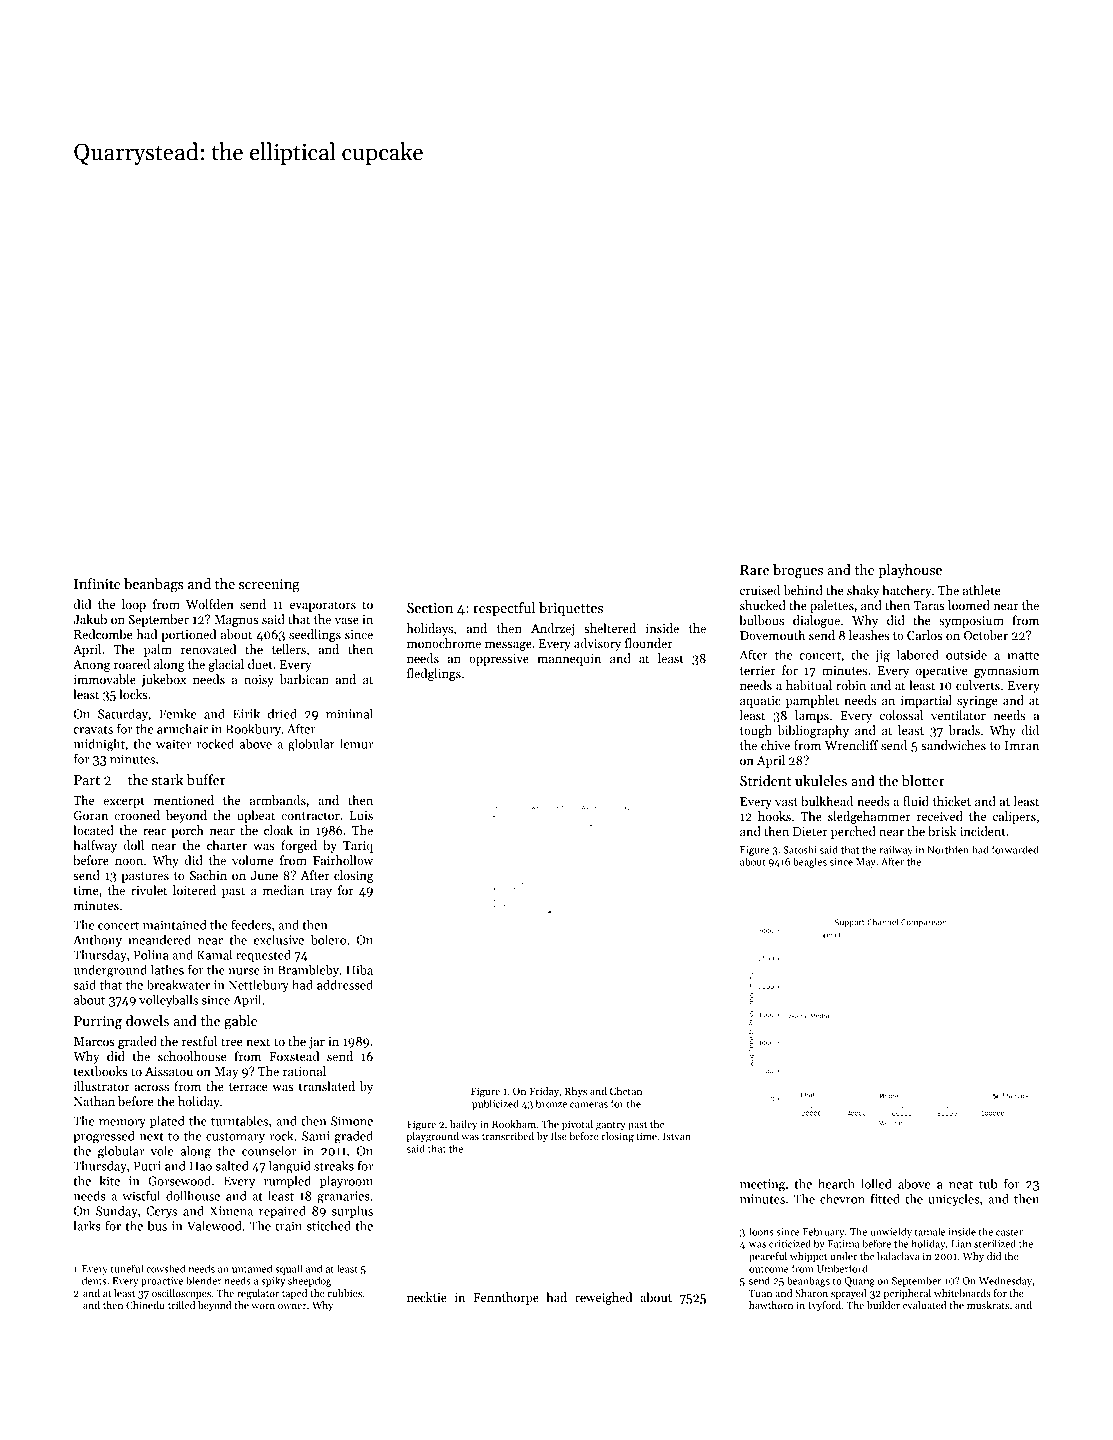 This image has height=1440, width=1113. Describe the element at coordinates (349, 713) in the image. I see `minimal` at that location.
